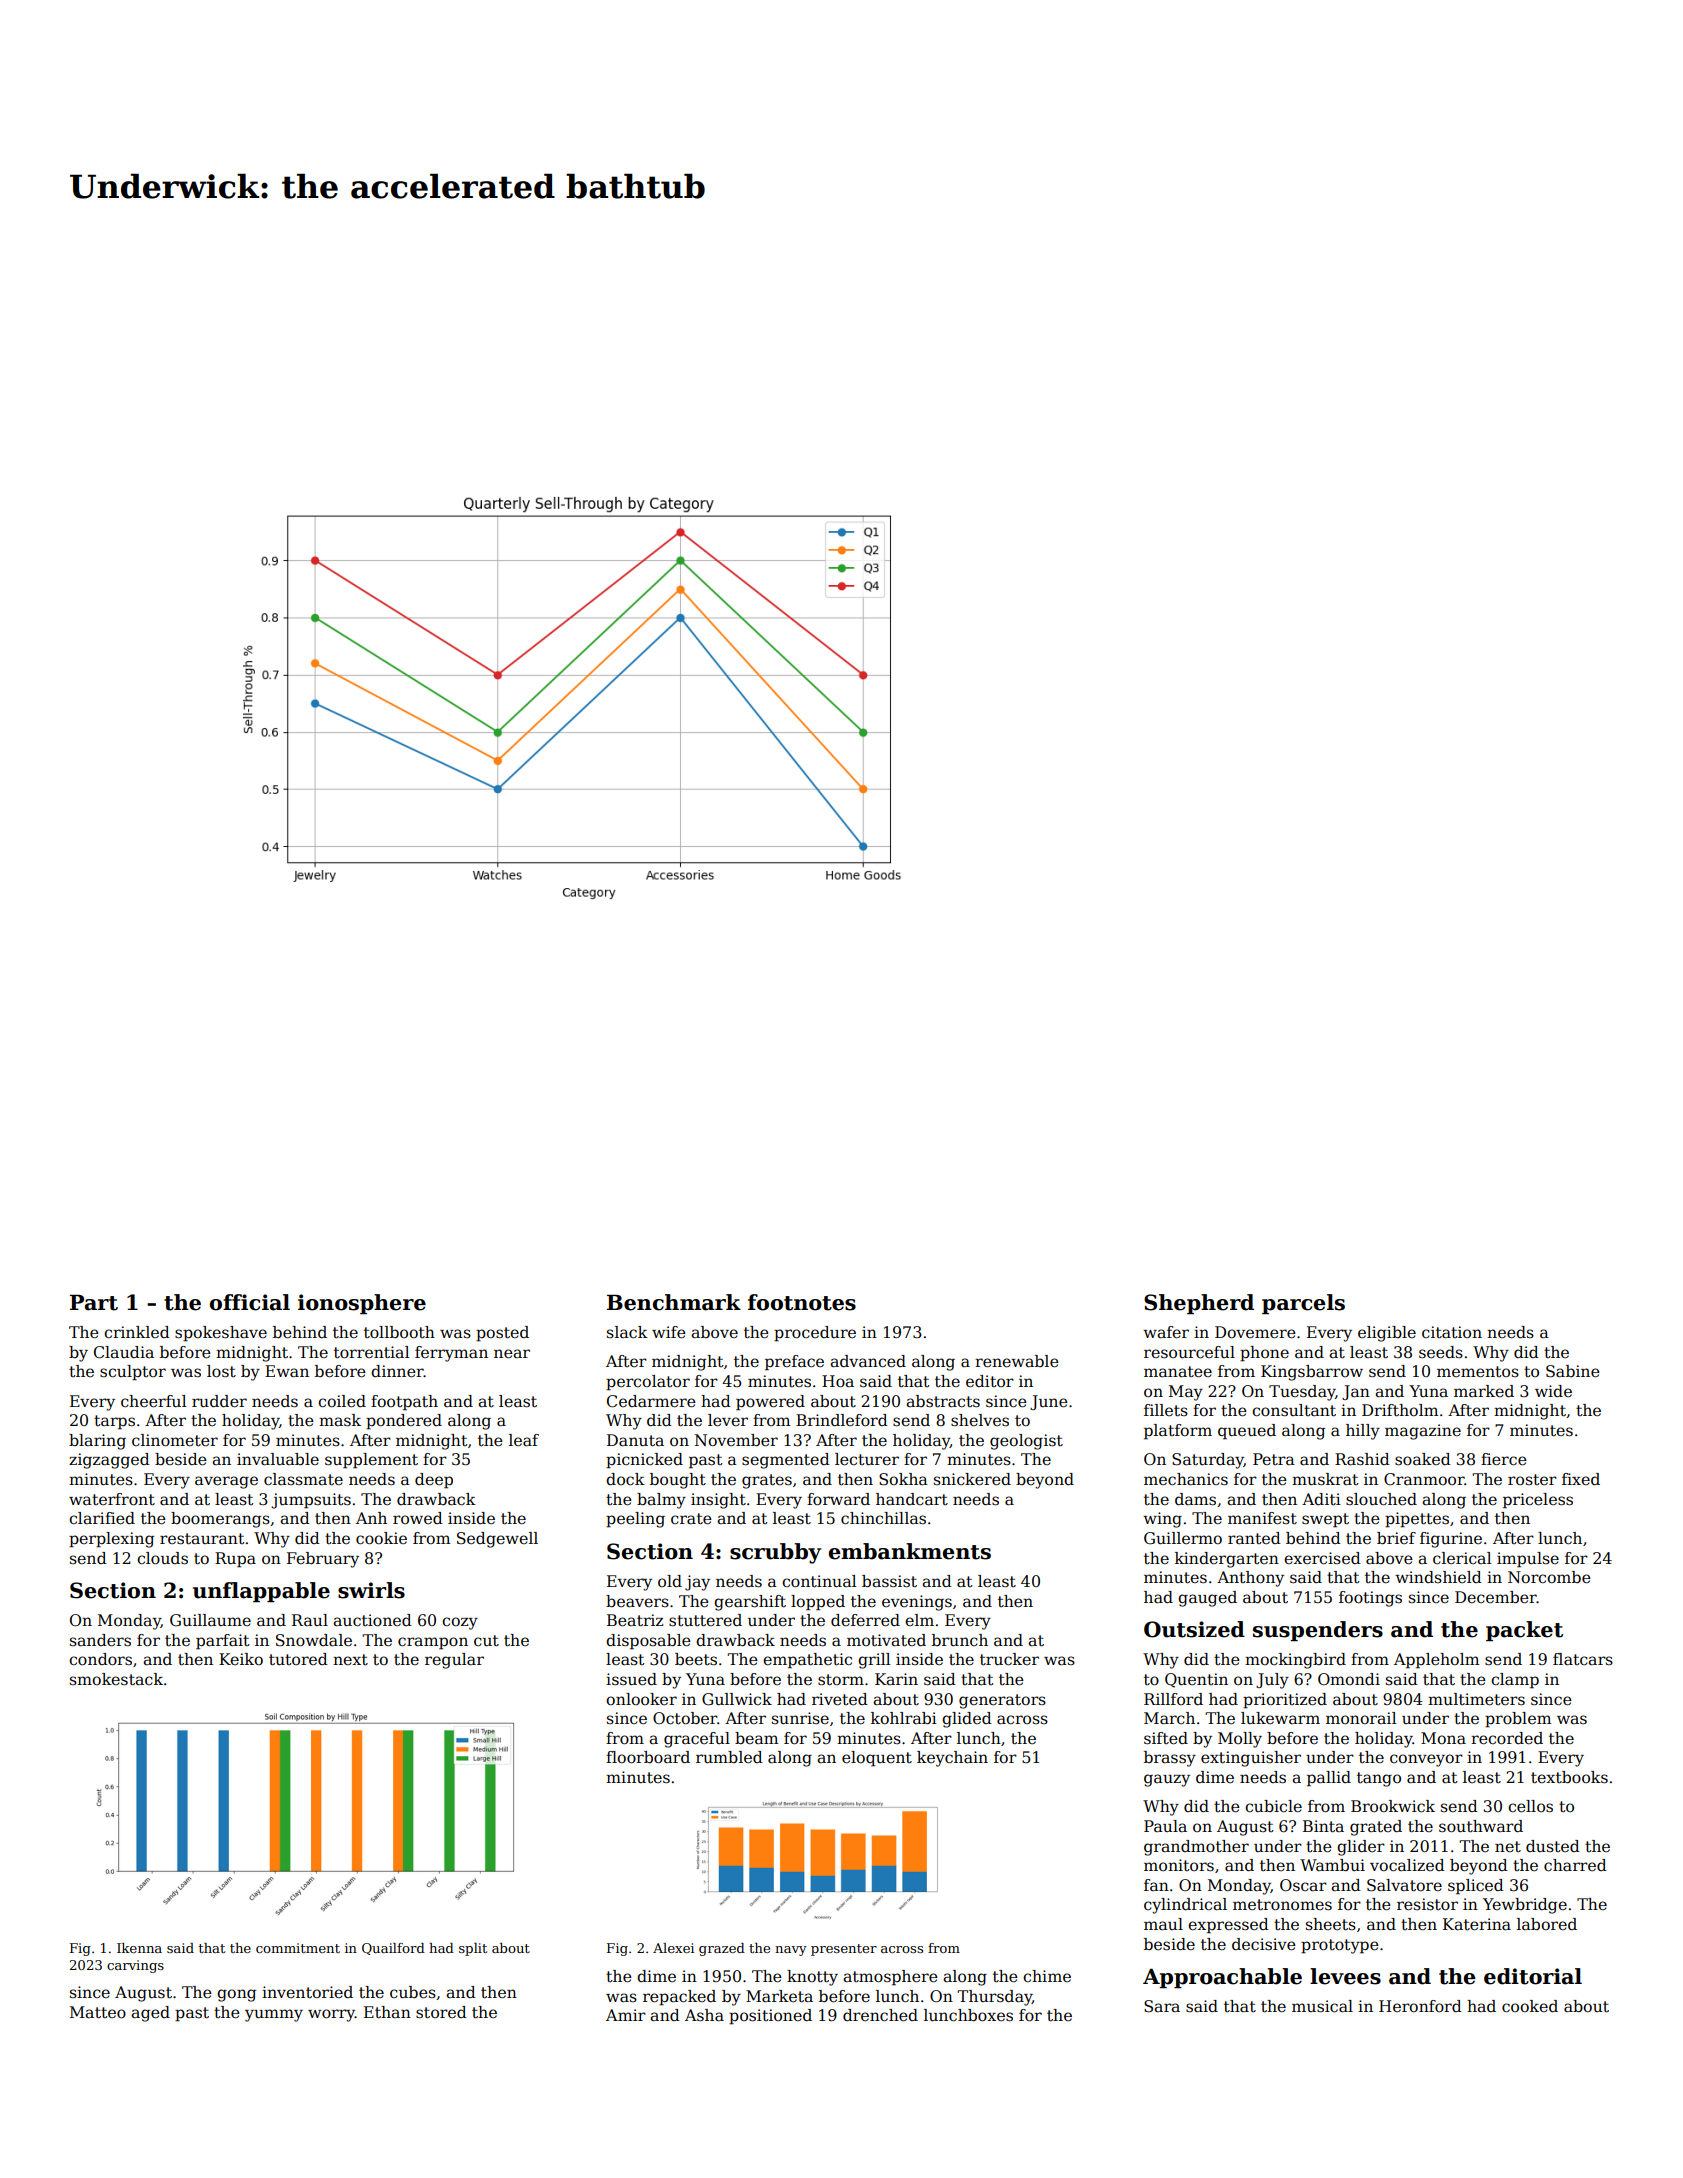 This page has width=1683, height=2178. Describe the element at coordinates (220, 1520) in the page. I see `boomerangs` at that location.
